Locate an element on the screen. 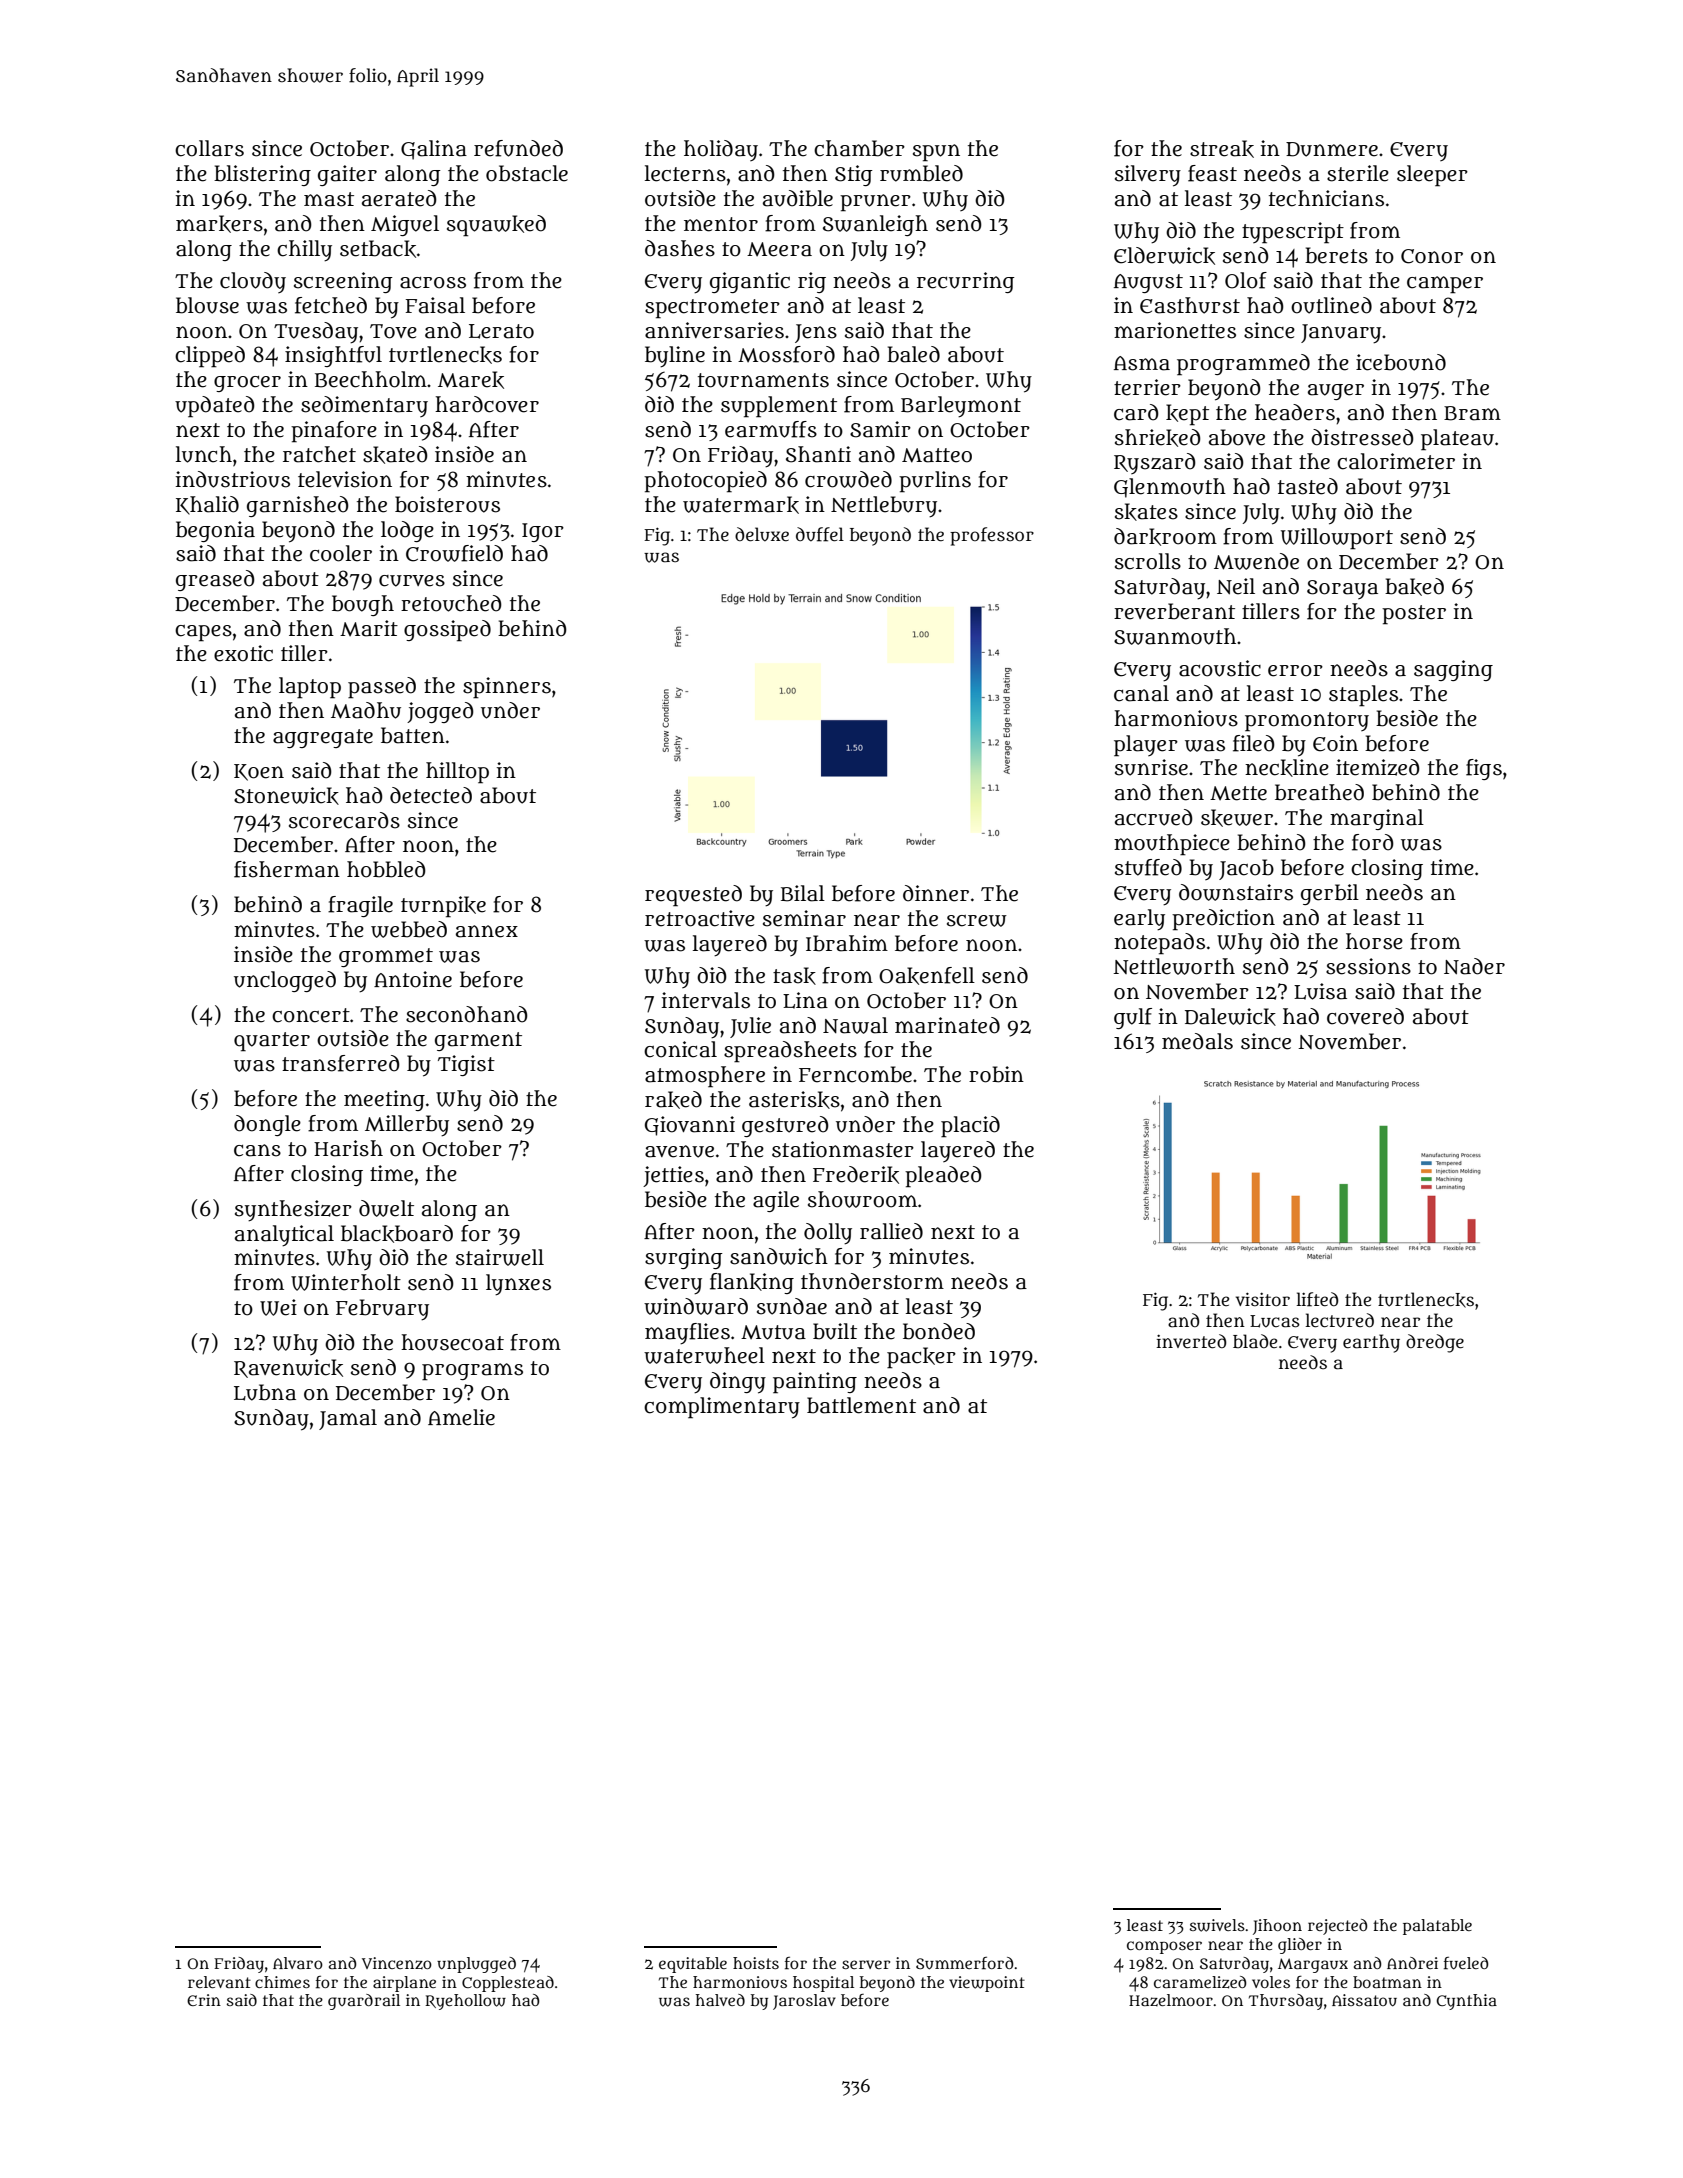  earthy is located at coordinates (1371, 1343).
